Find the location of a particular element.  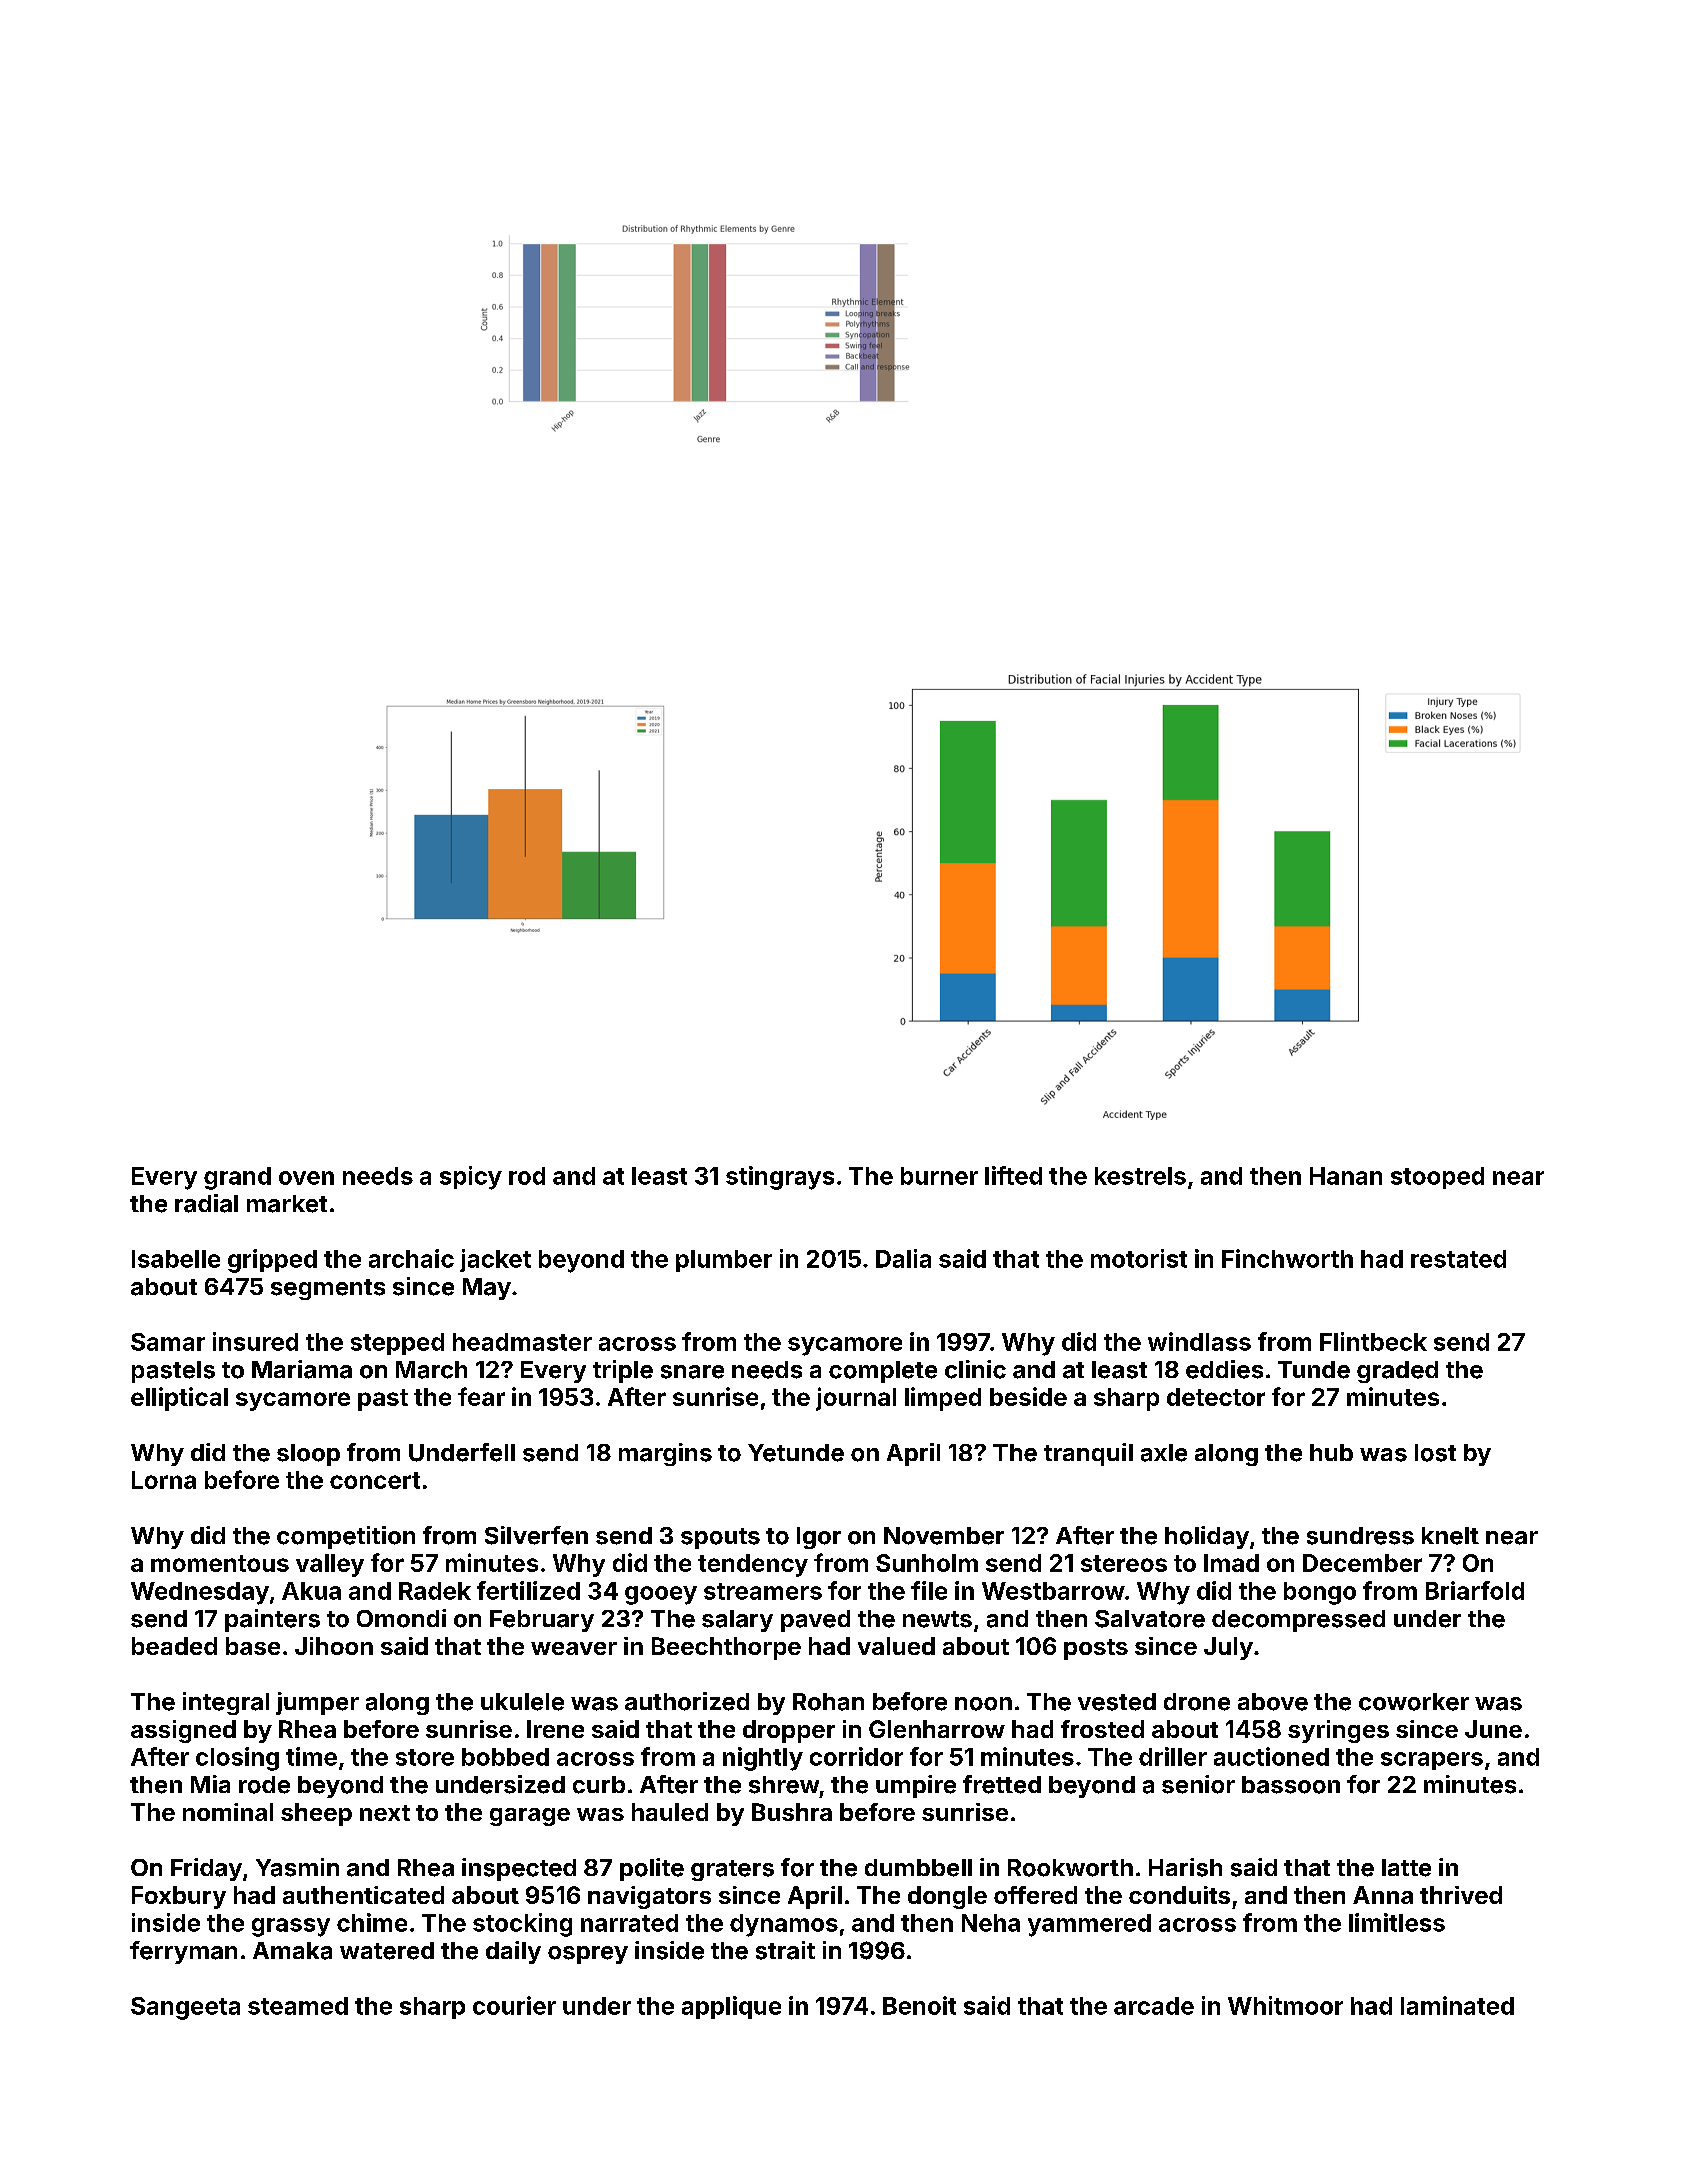

momentous is located at coordinates (220, 1563).
